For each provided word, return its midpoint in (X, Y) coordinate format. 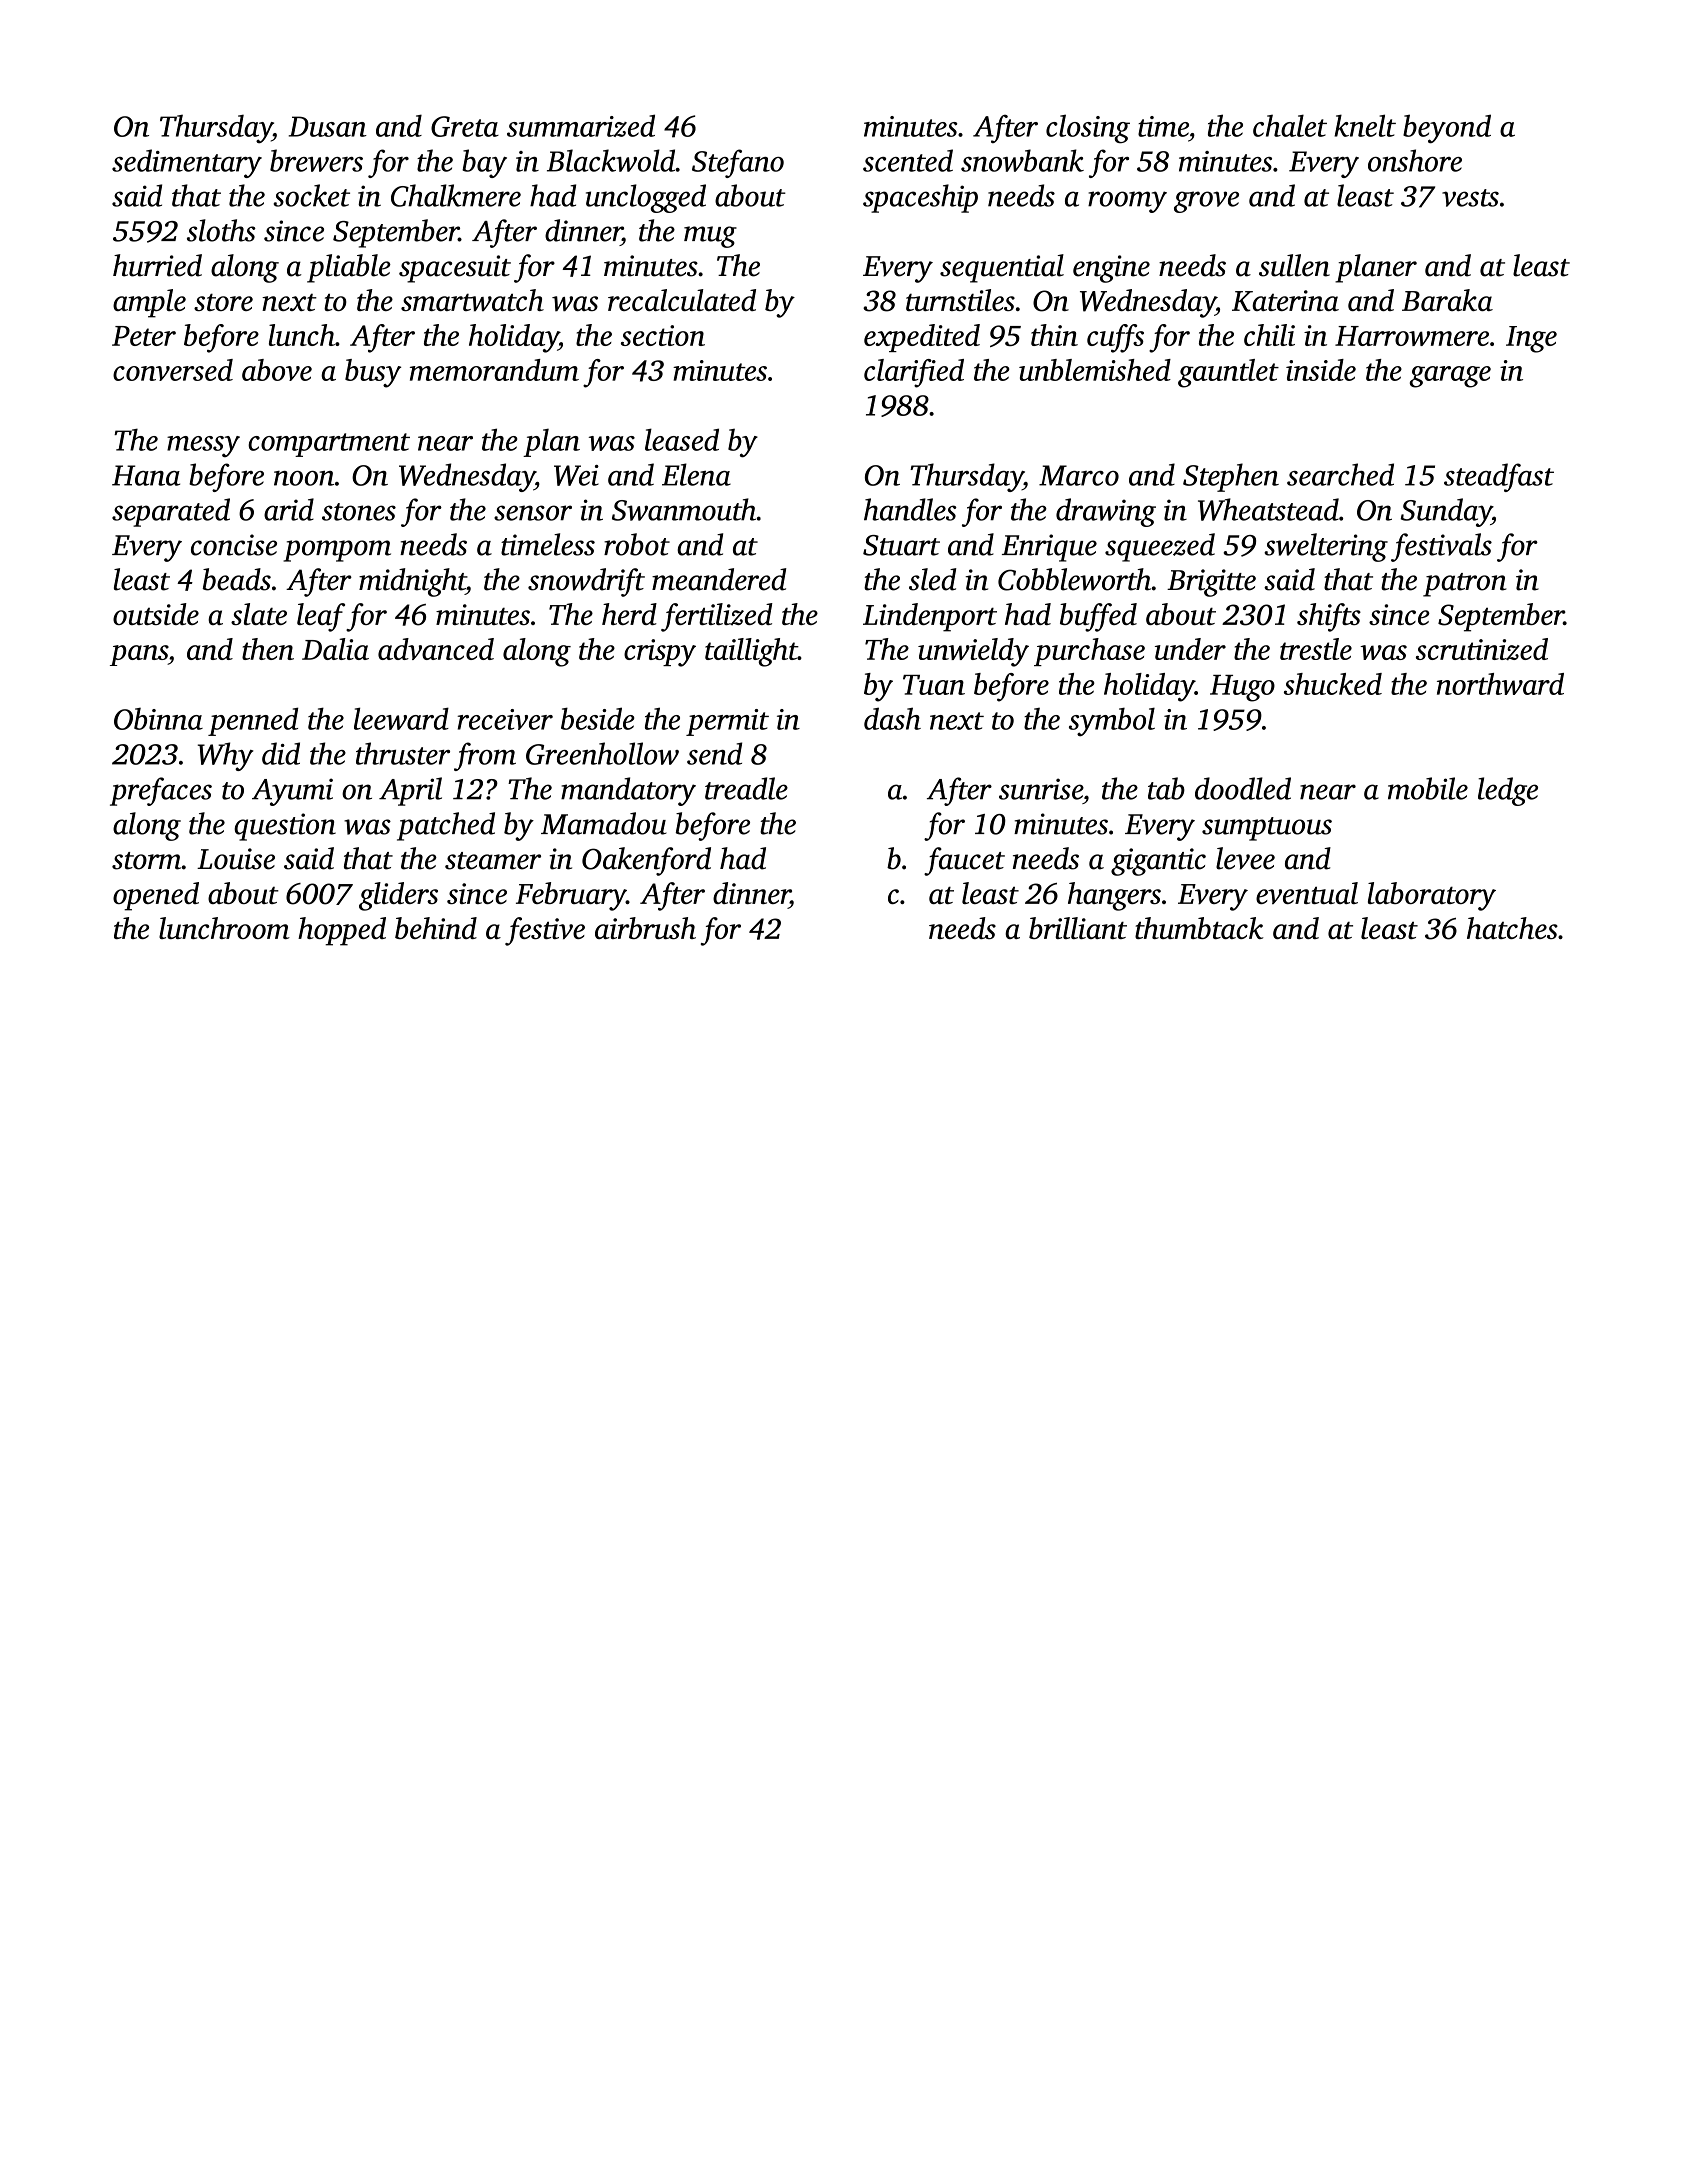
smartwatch (472, 300)
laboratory (1432, 896)
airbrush (645, 928)
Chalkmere (456, 195)
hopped (342, 931)
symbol (1112, 721)
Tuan (934, 685)
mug (710, 237)
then (268, 649)
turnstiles (960, 300)
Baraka (1447, 300)
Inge (1531, 339)
